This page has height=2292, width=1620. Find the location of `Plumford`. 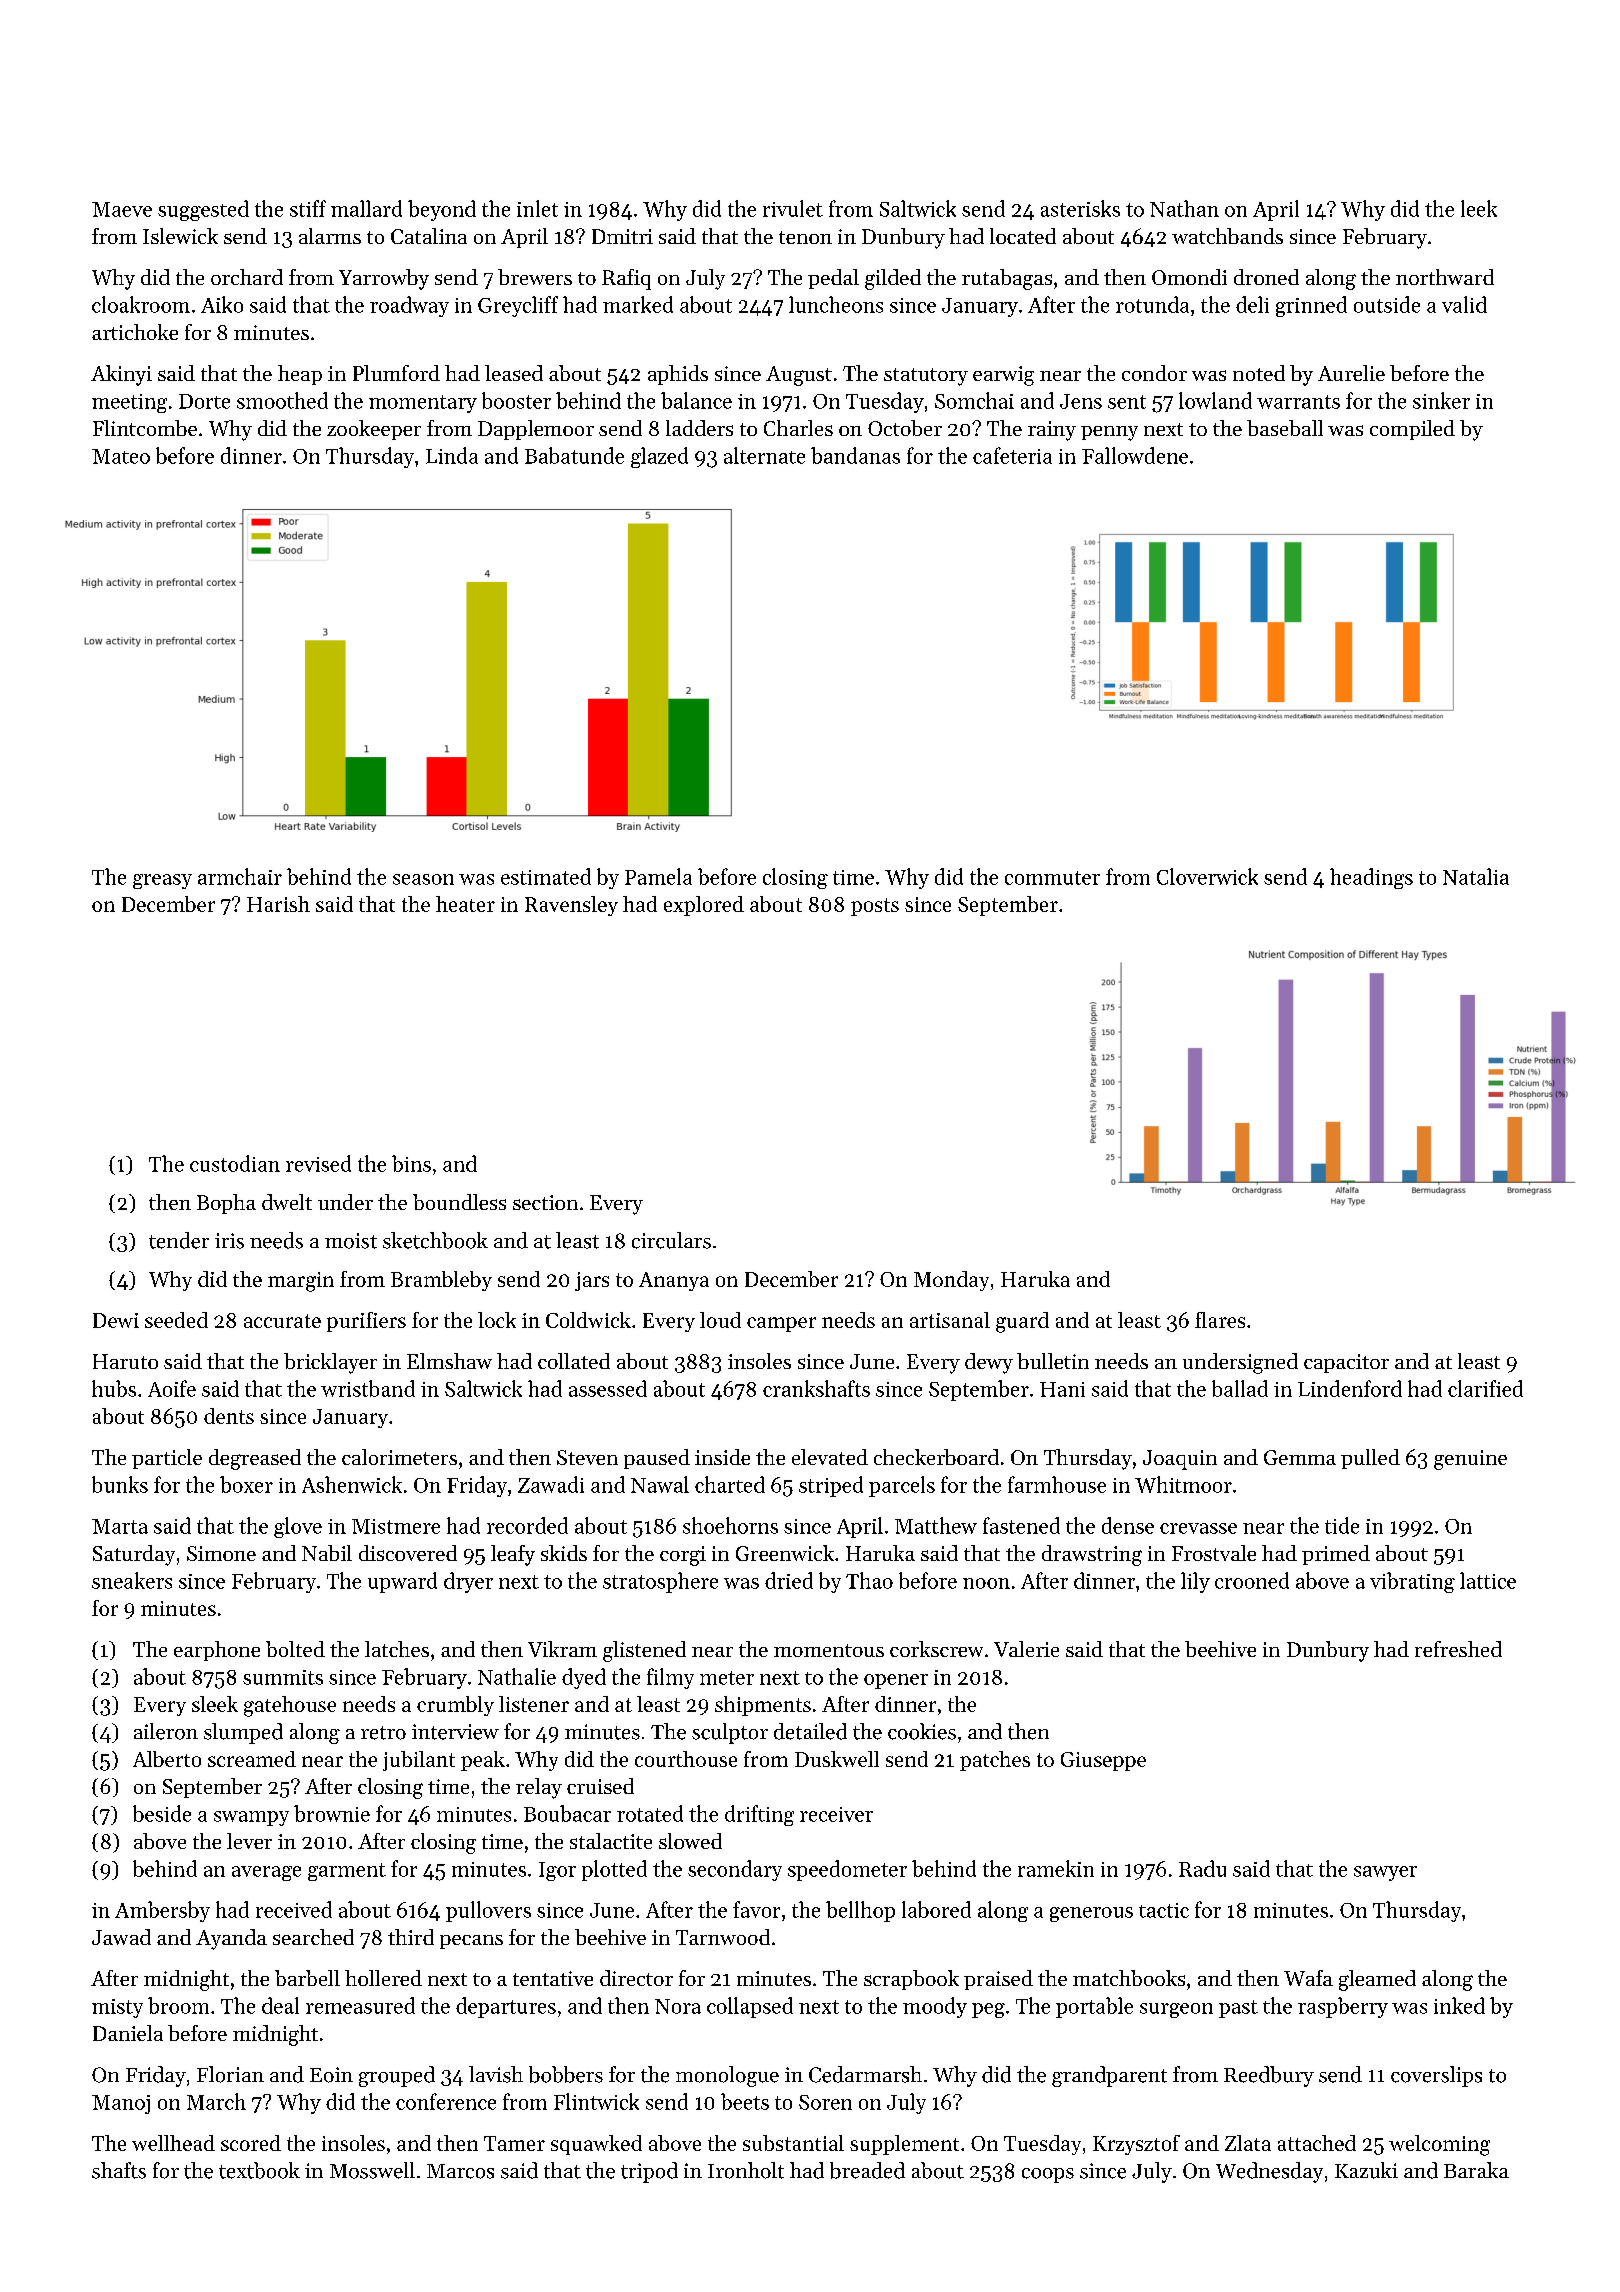

Plumford is located at coordinates (396, 373).
